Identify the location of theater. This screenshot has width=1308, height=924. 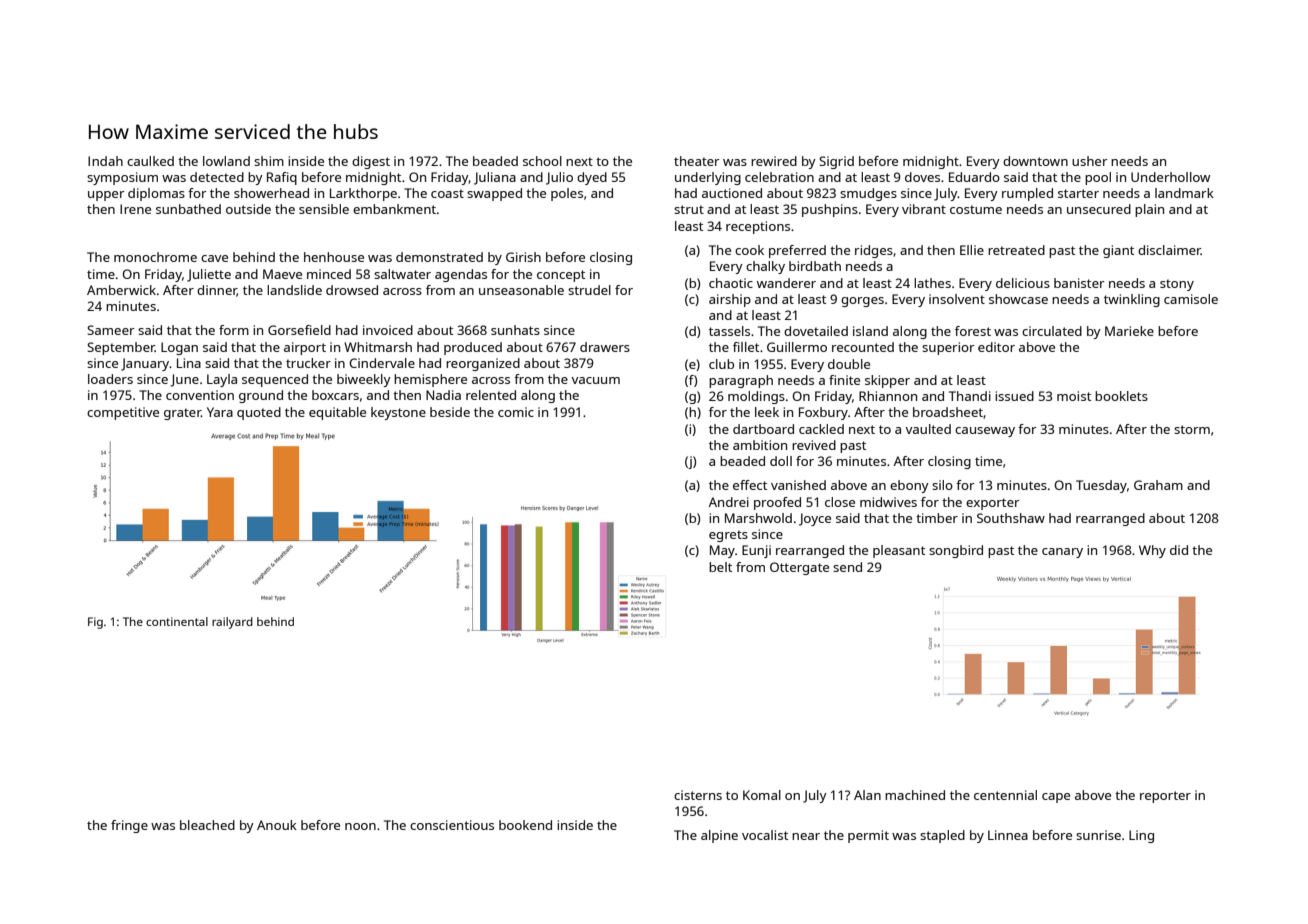
(697, 161).
